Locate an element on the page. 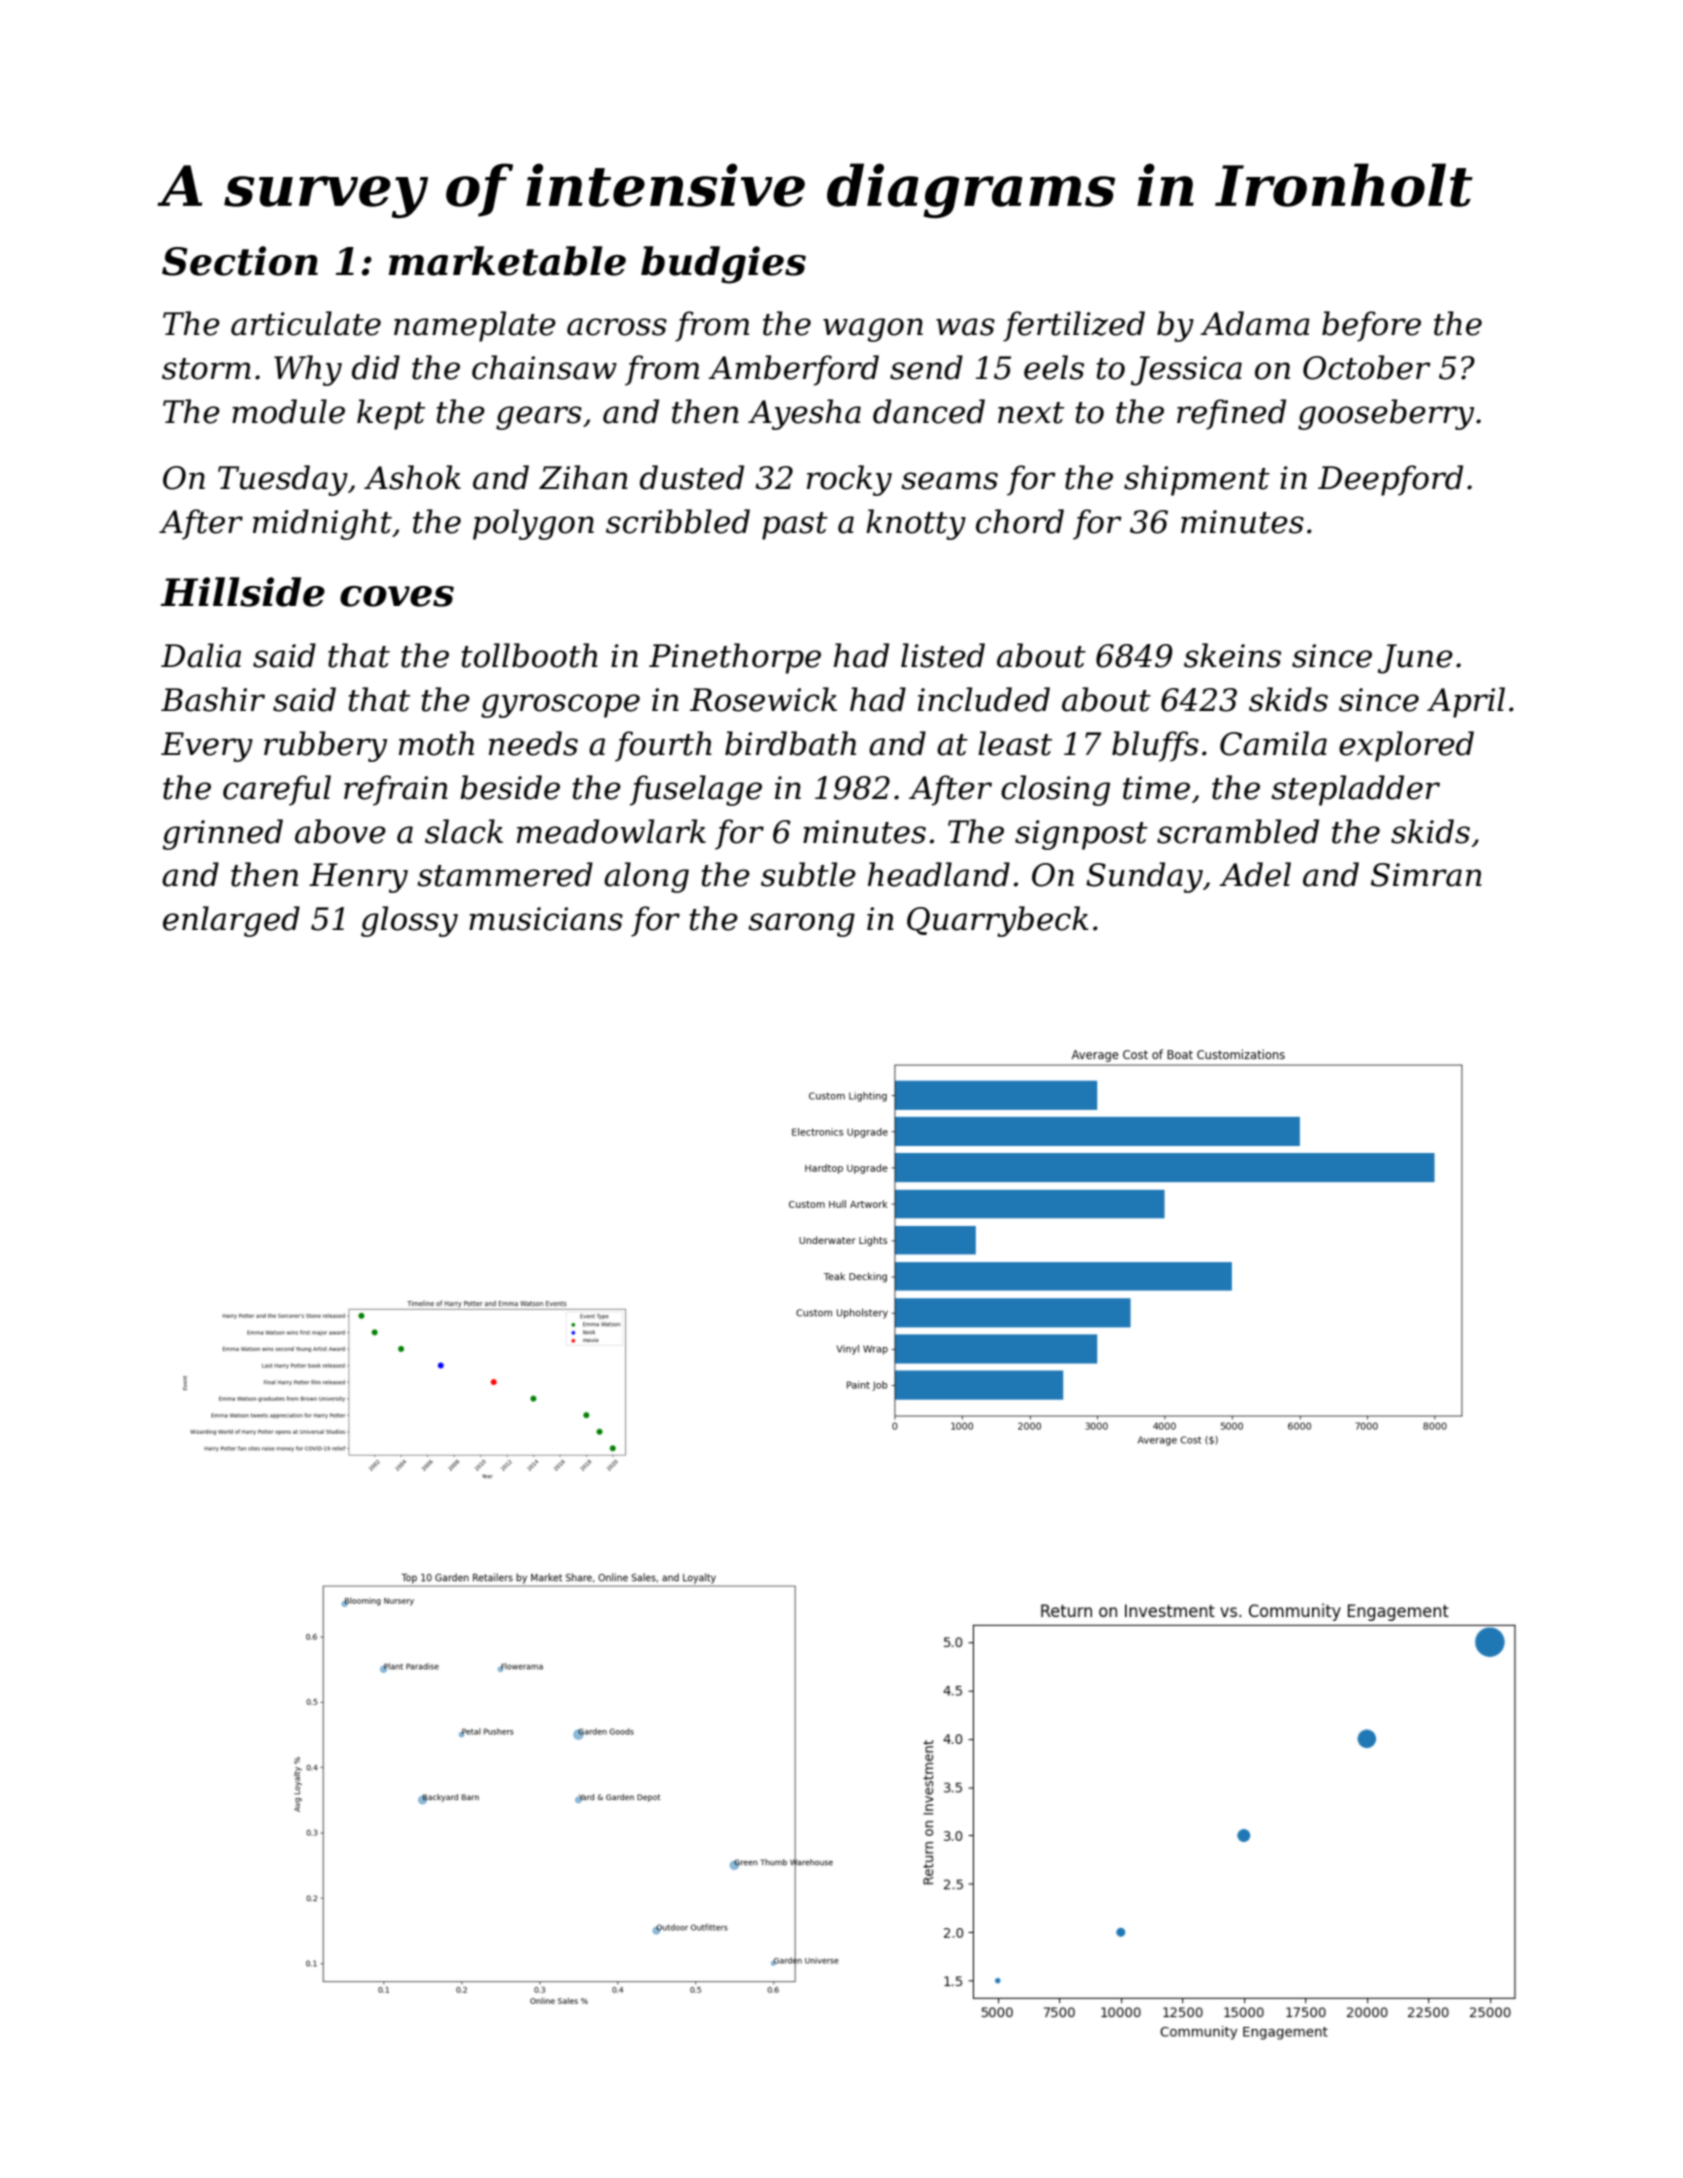 This document has height=2178, width=1683. fourth is located at coordinates (663, 746).
